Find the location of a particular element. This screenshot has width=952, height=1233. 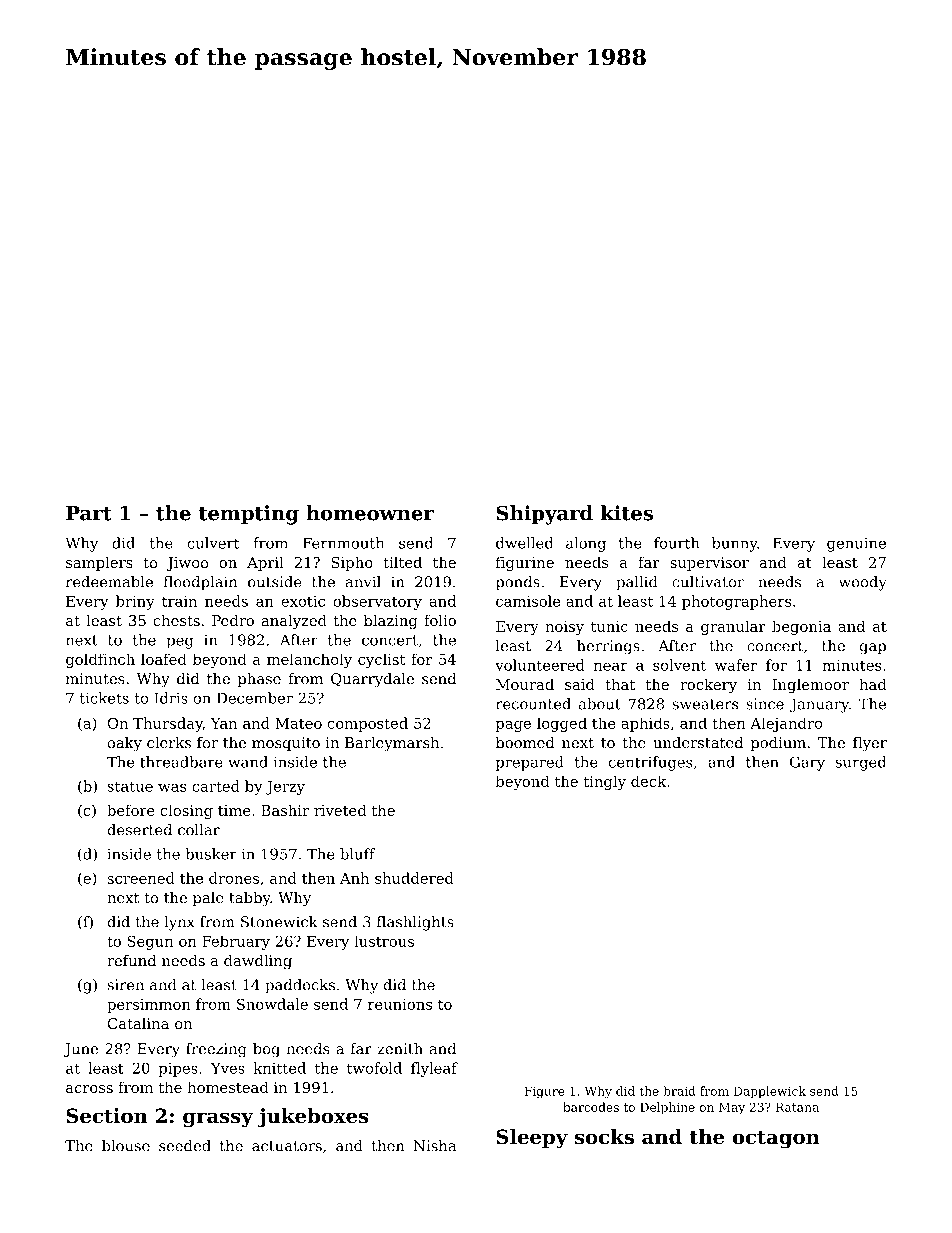

deck is located at coordinates (648, 781).
